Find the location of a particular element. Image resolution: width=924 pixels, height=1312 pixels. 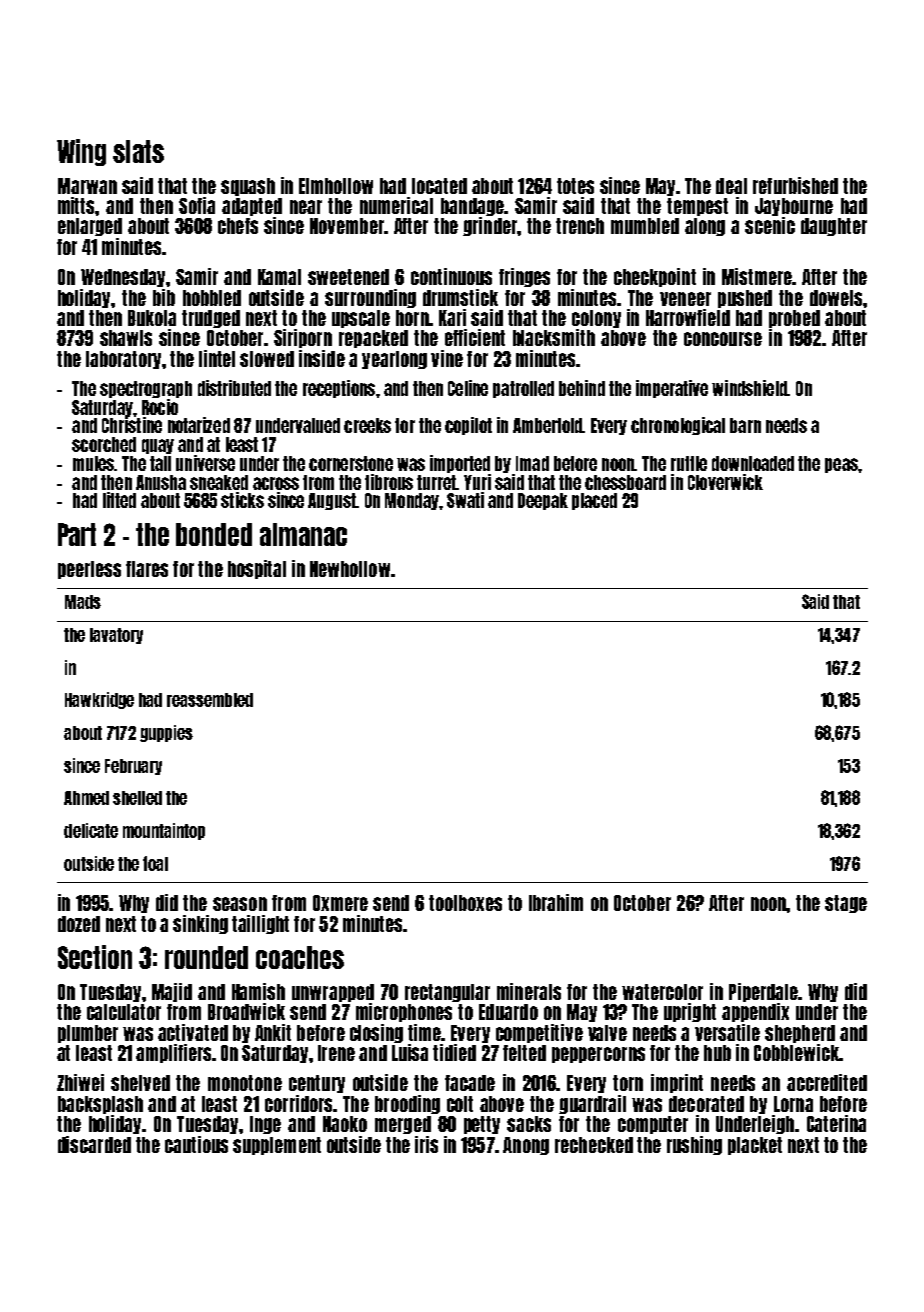

daughter is located at coordinates (834, 227).
